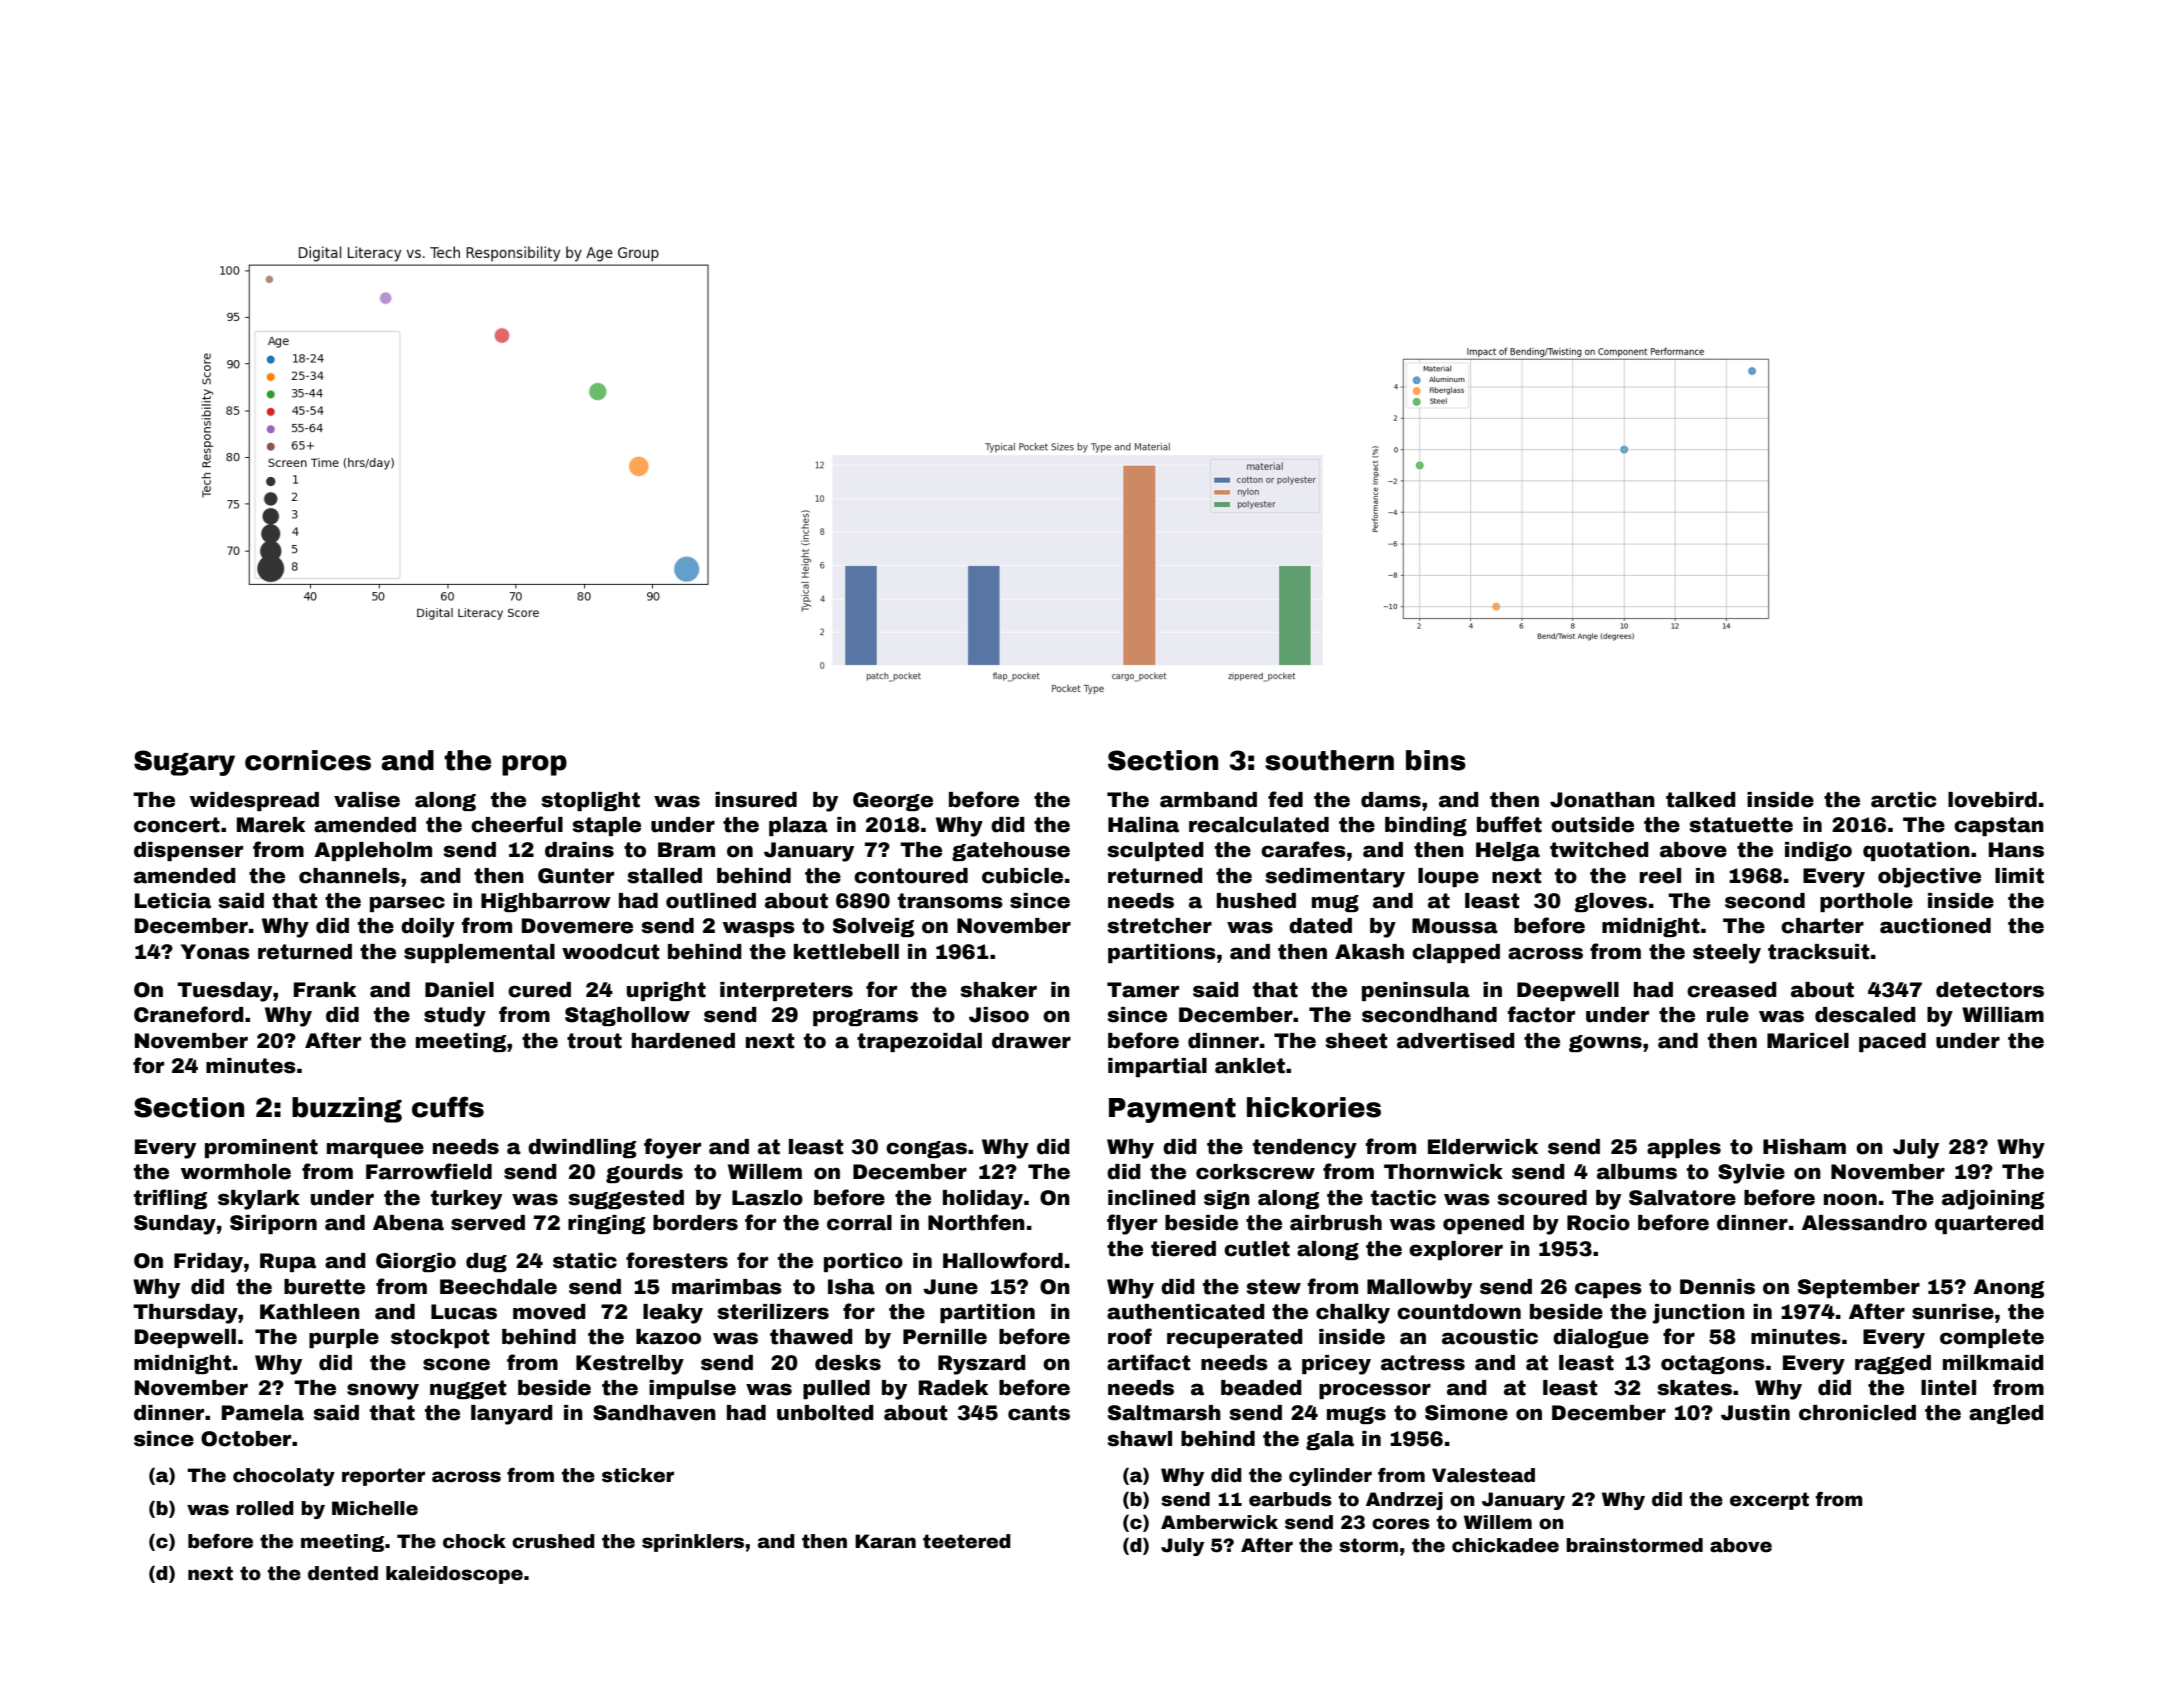 The width and height of the document is (2178, 1683). I want to click on airbrush, so click(1336, 1223).
